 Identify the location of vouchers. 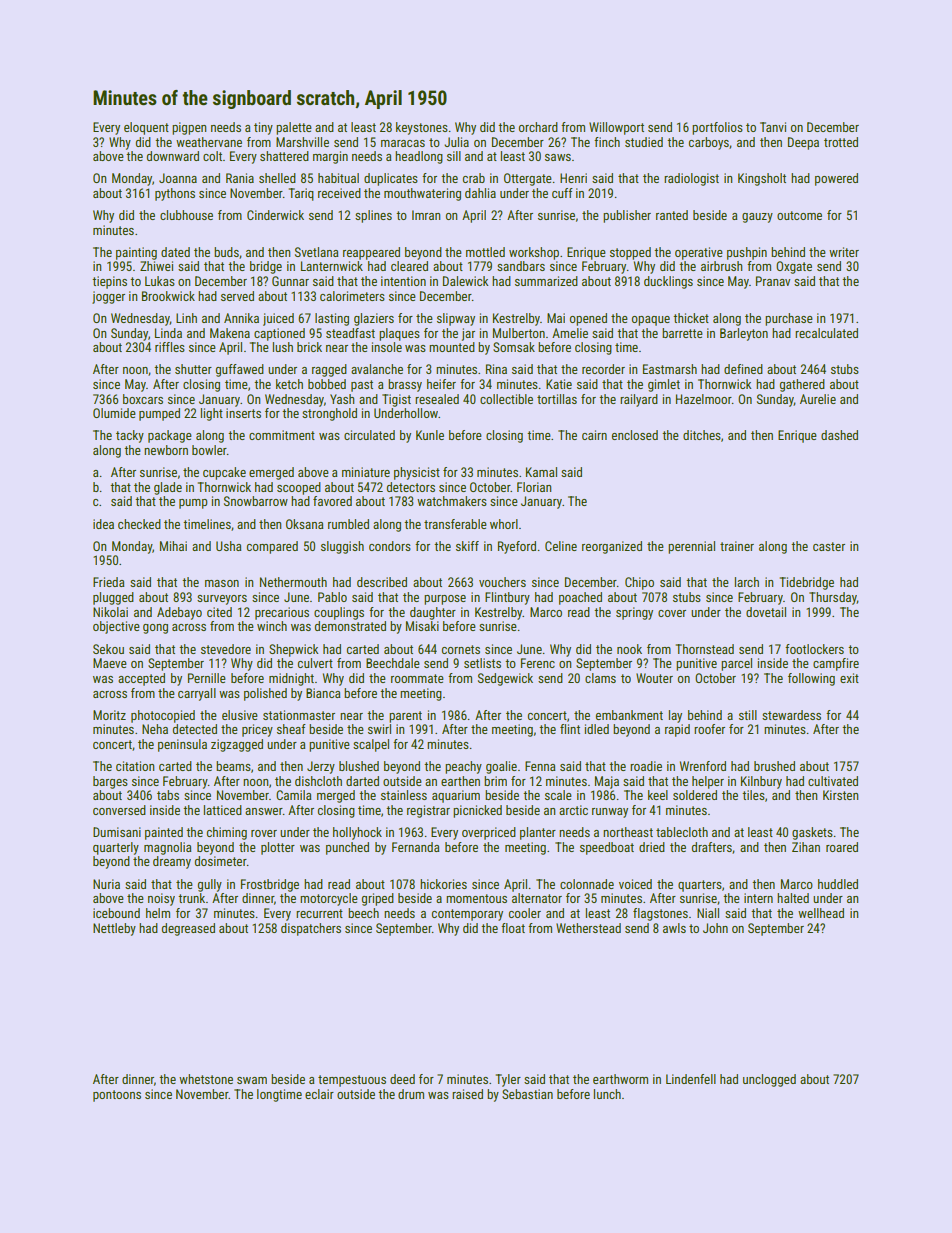
(502, 582).
